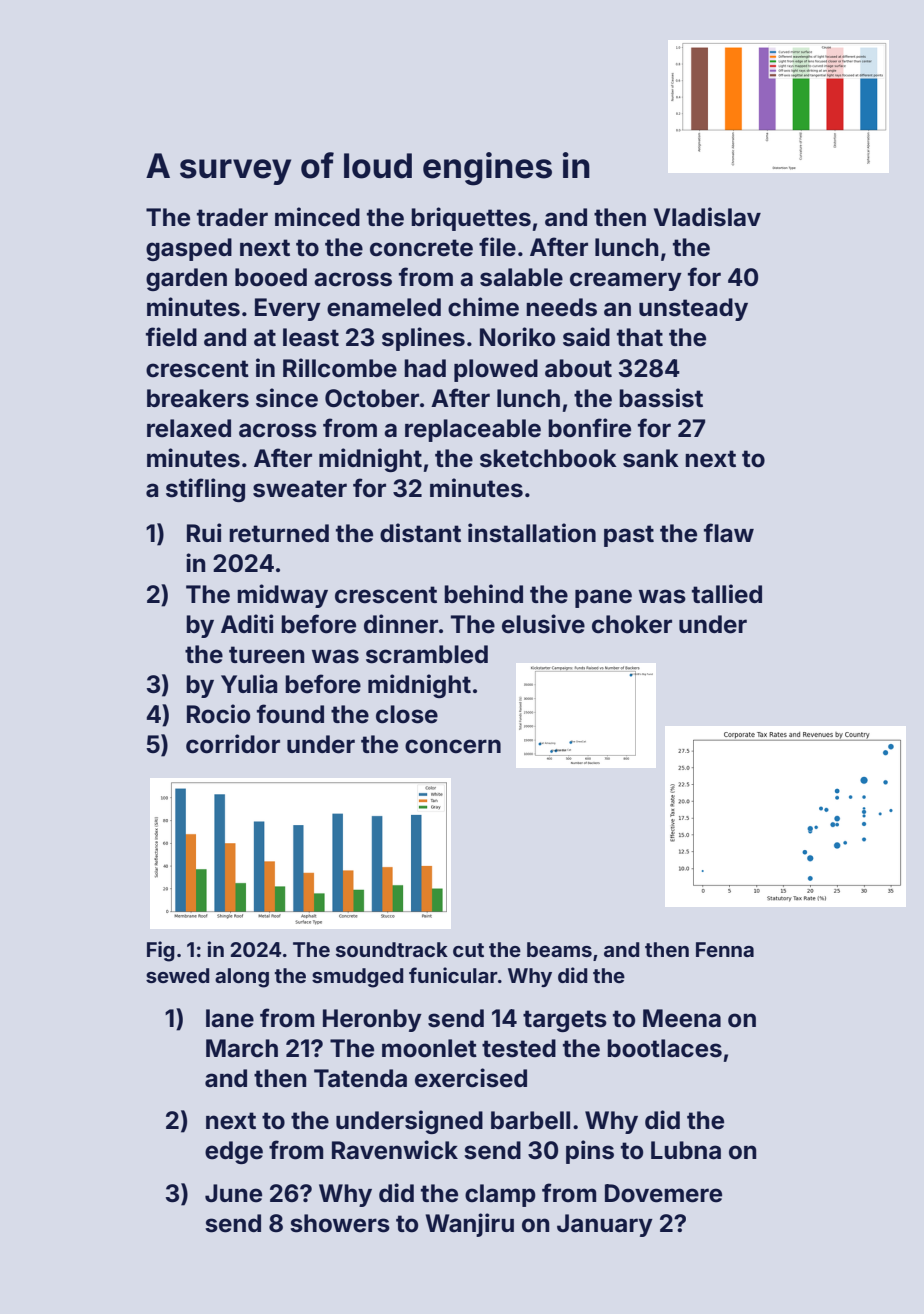 This image has width=924, height=1314. Describe the element at coordinates (663, 1193) in the image. I see `Dovemere` at that location.
